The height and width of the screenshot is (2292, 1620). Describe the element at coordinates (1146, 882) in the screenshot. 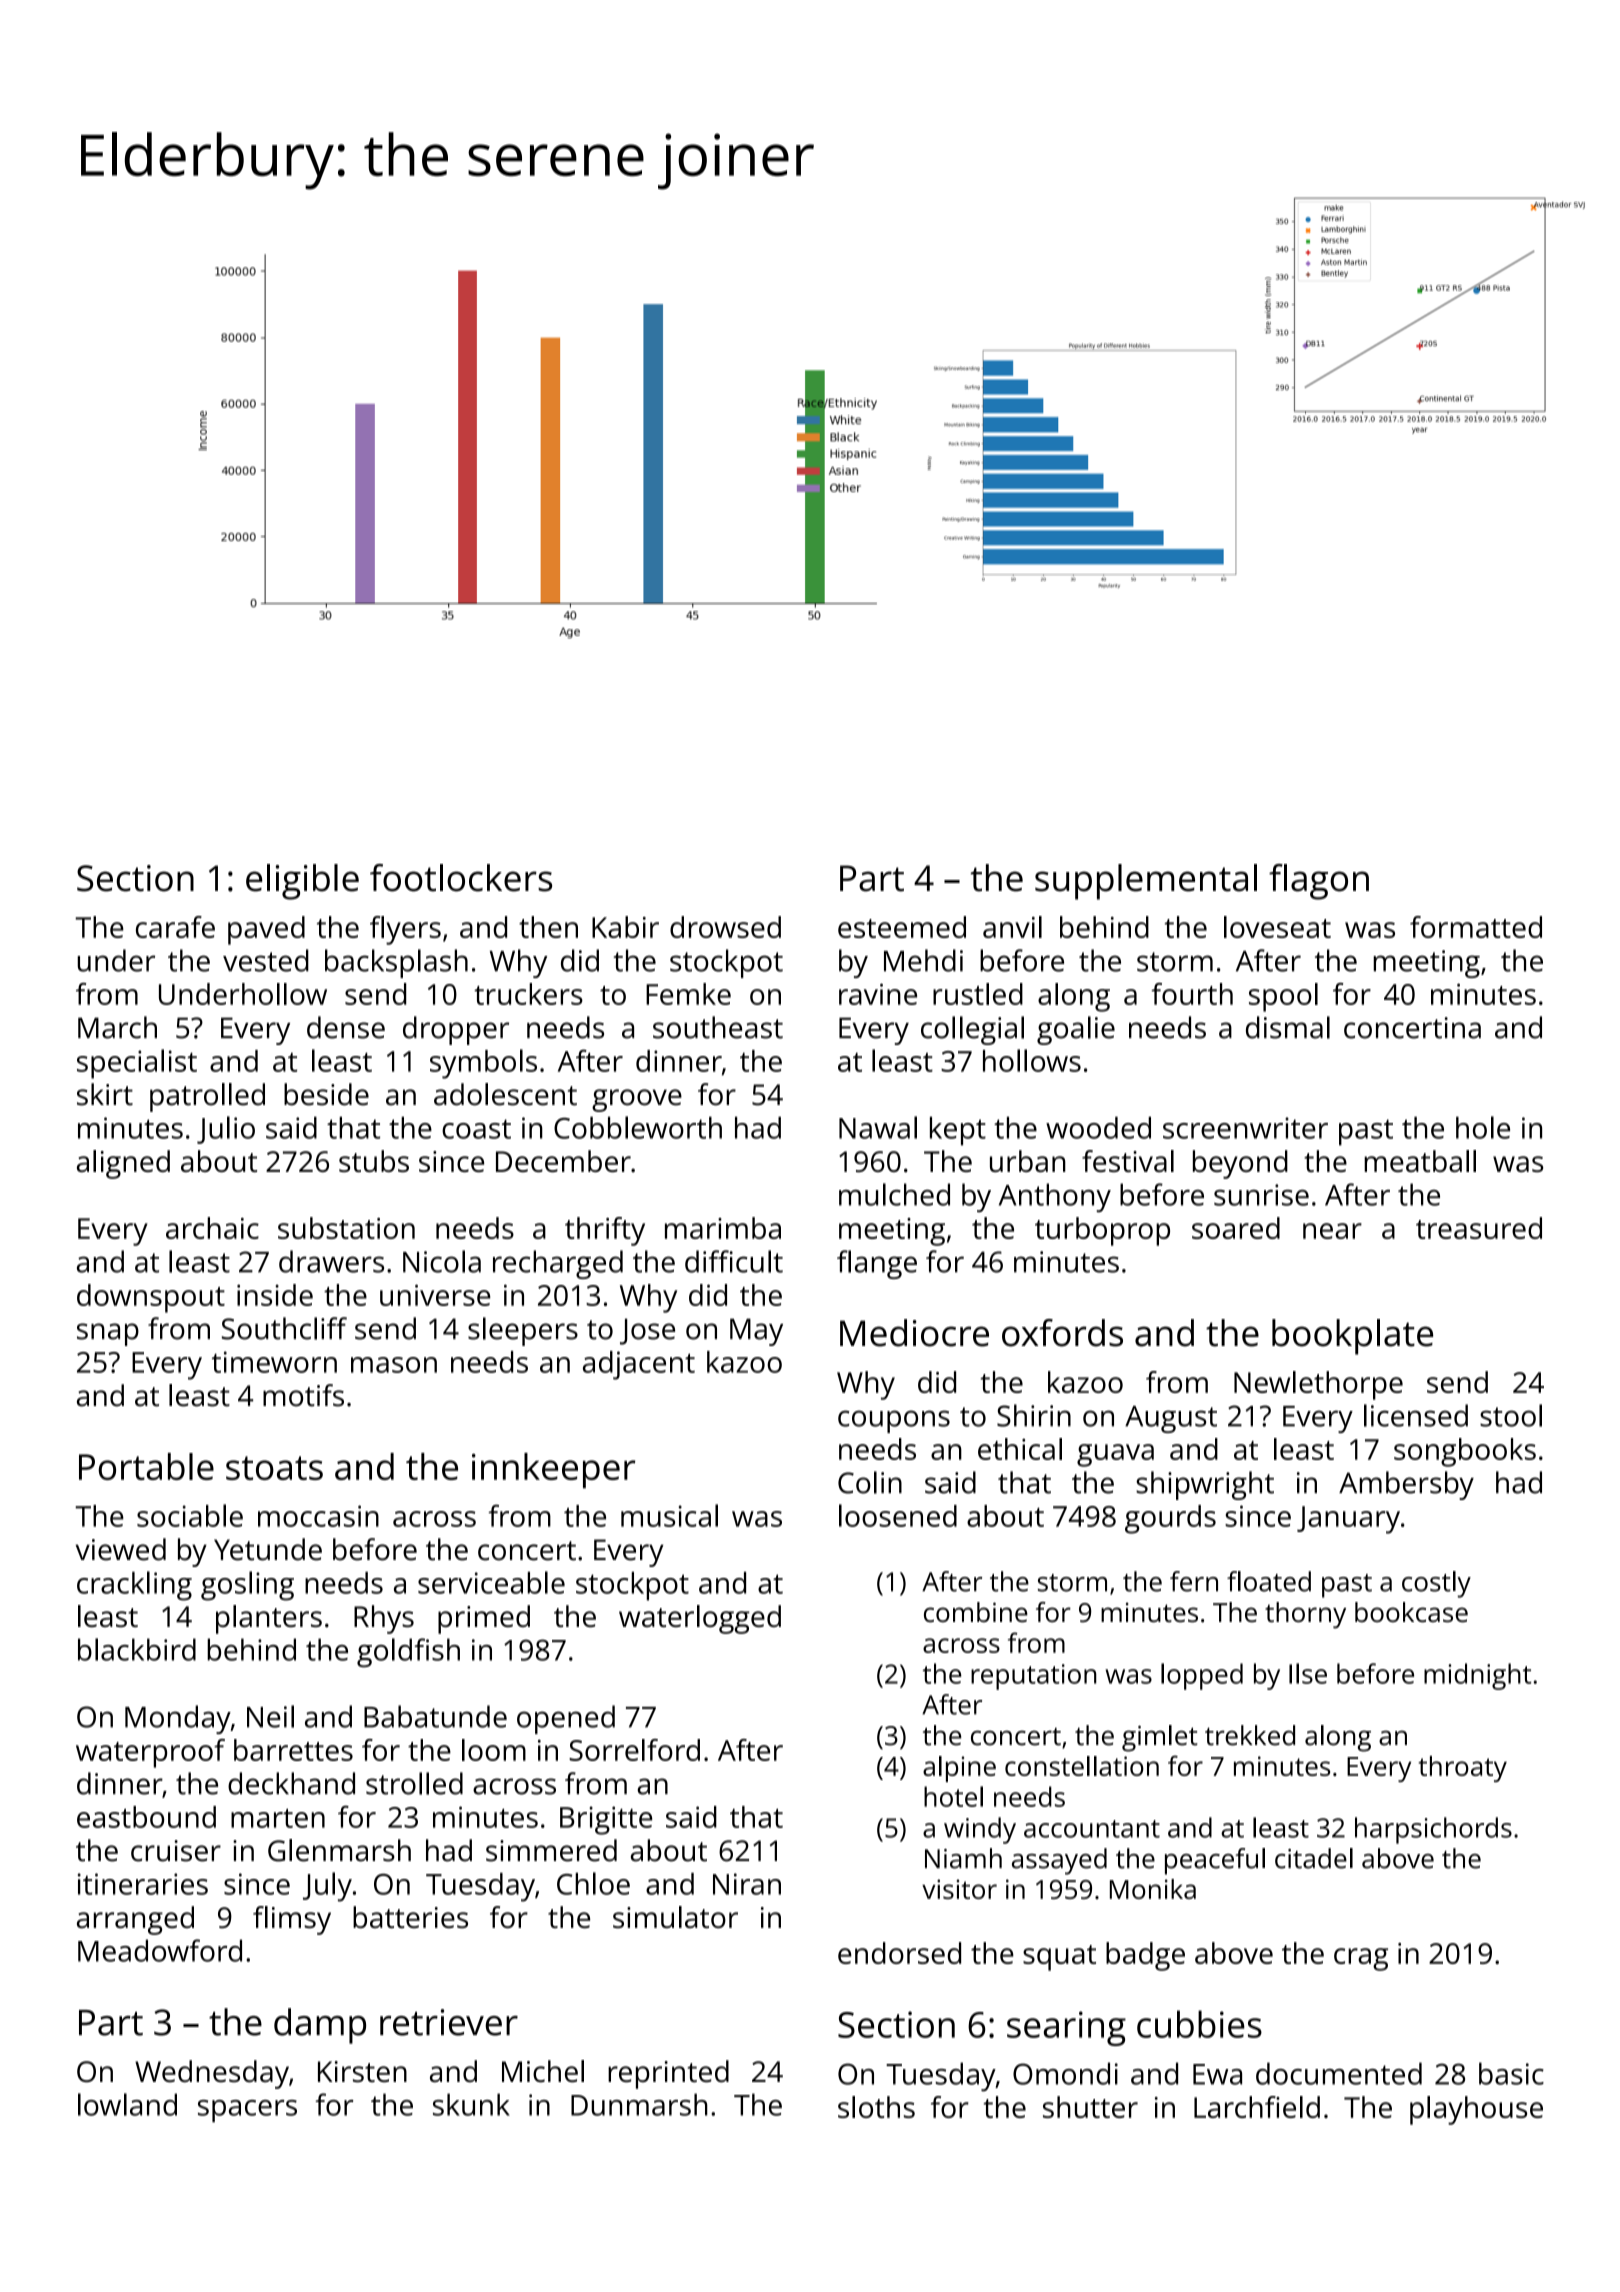

I see `supplemental` at that location.
